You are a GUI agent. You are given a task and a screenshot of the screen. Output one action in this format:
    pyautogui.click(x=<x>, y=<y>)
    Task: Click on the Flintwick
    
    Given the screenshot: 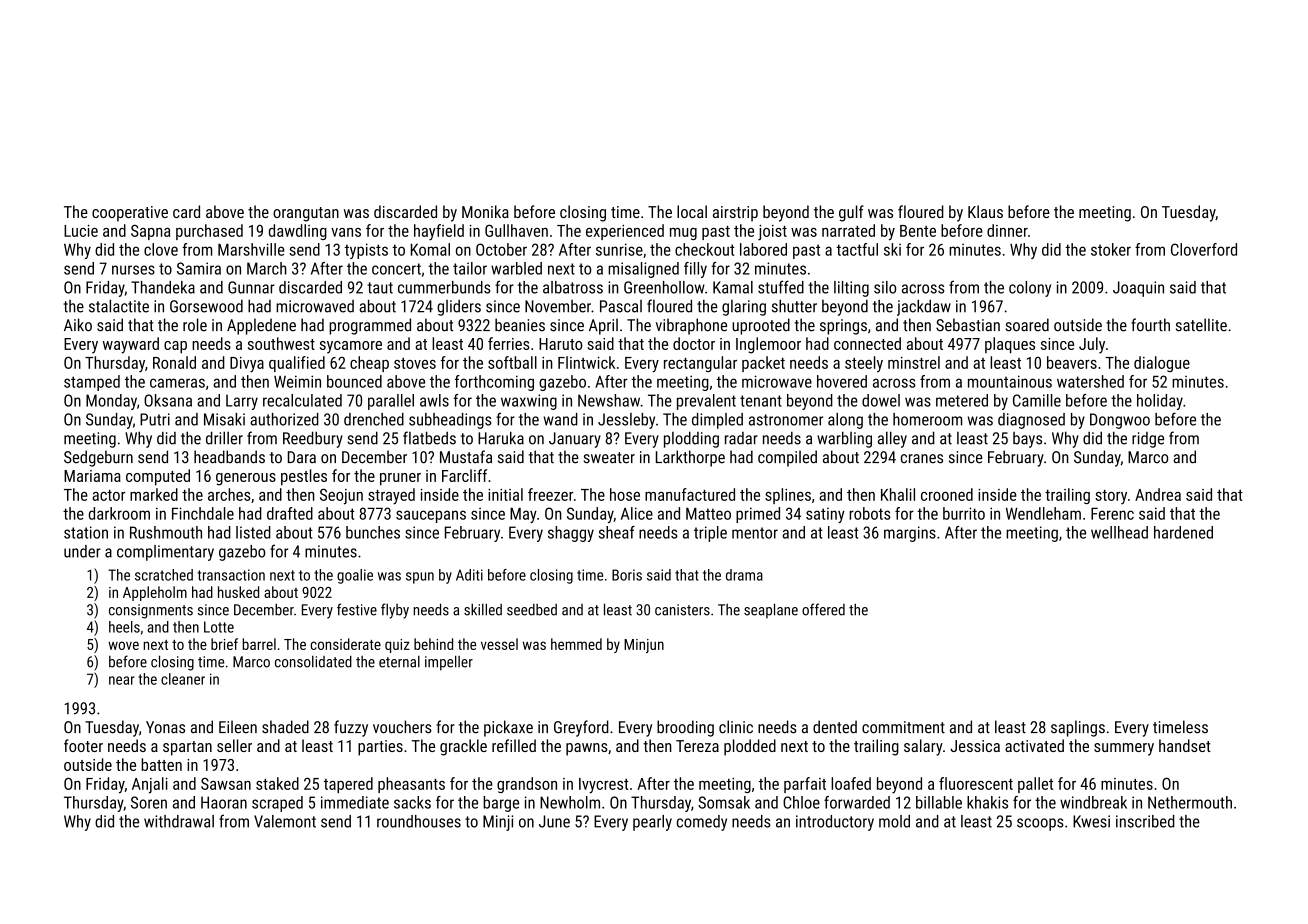 What is the action you would take?
    pyautogui.click(x=586, y=362)
